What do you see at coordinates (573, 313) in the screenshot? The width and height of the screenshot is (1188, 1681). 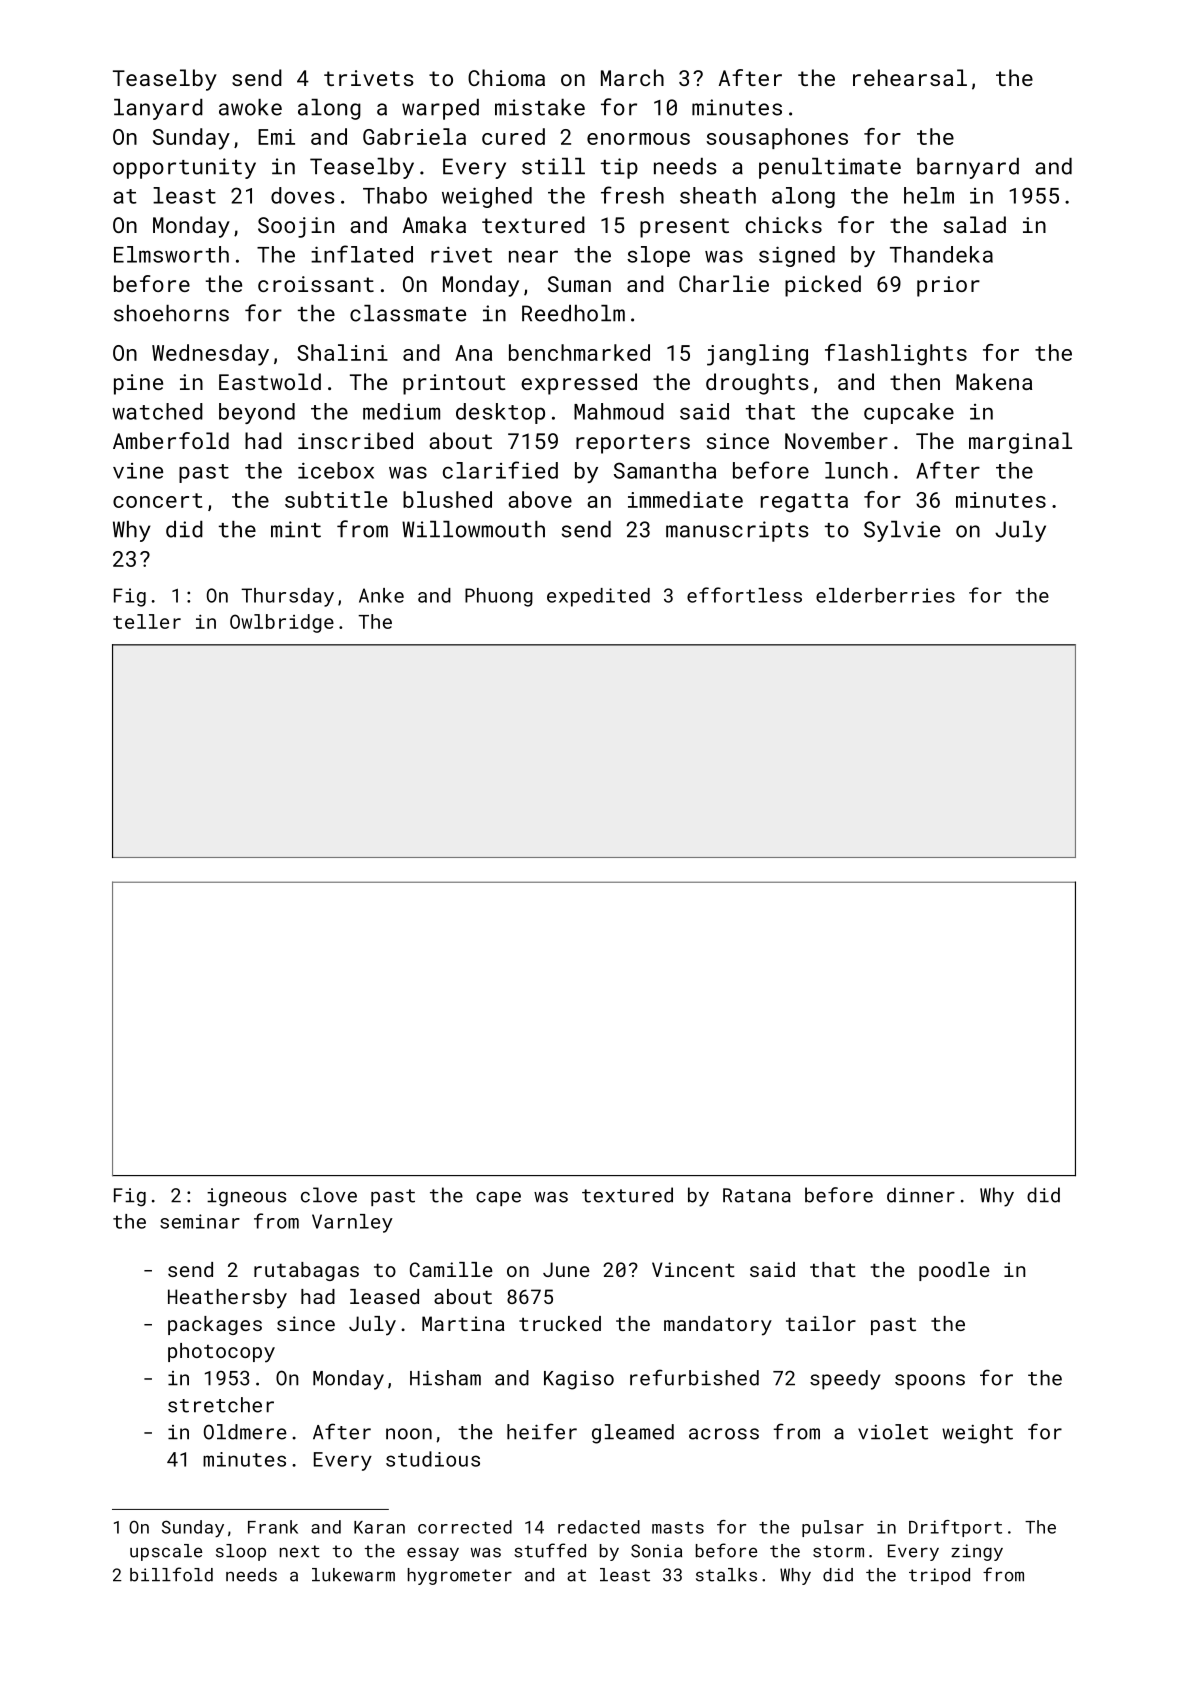 I see `Reedholm` at bounding box center [573, 313].
